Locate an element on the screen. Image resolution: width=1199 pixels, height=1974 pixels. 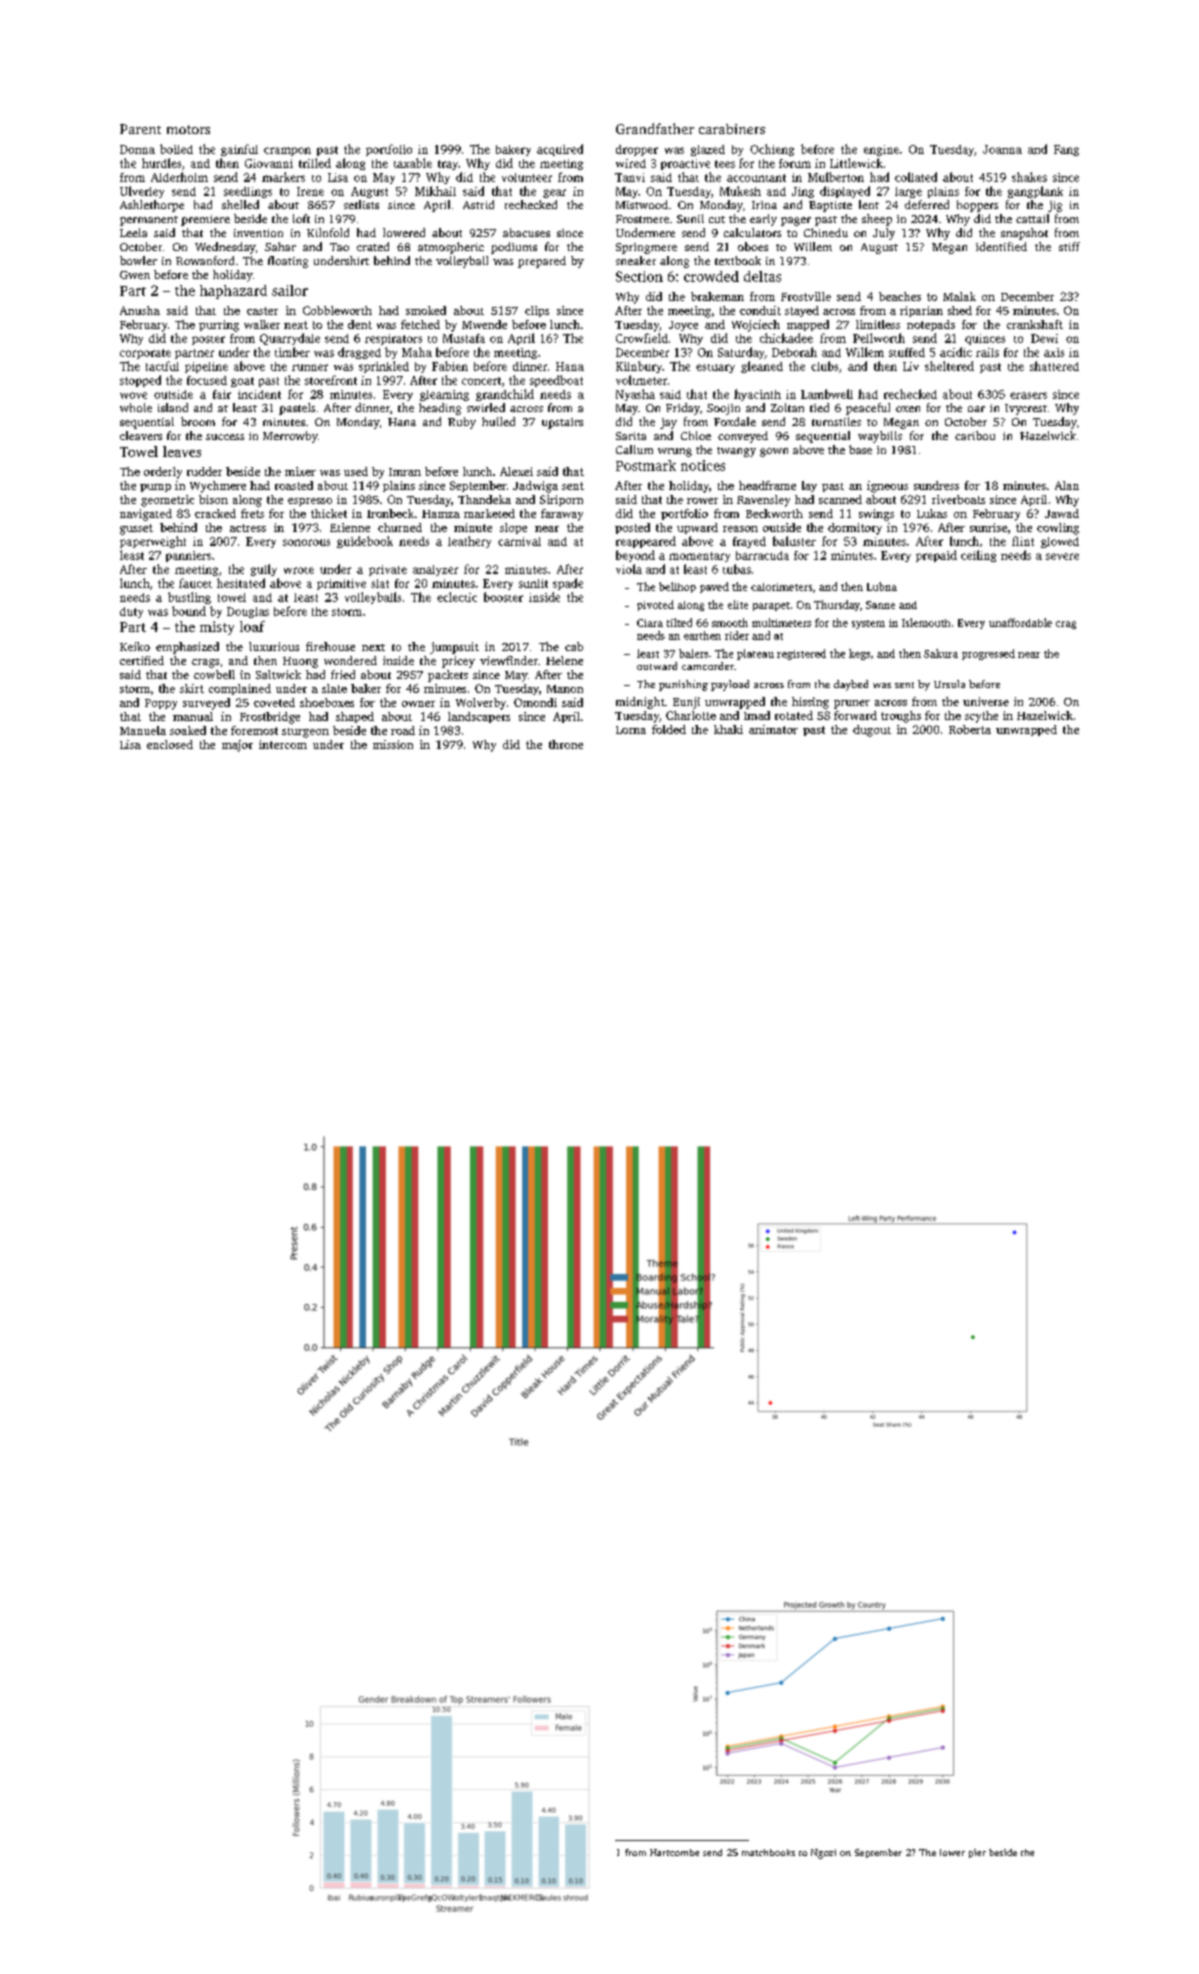
Hartcombe is located at coordinates (674, 1852).
